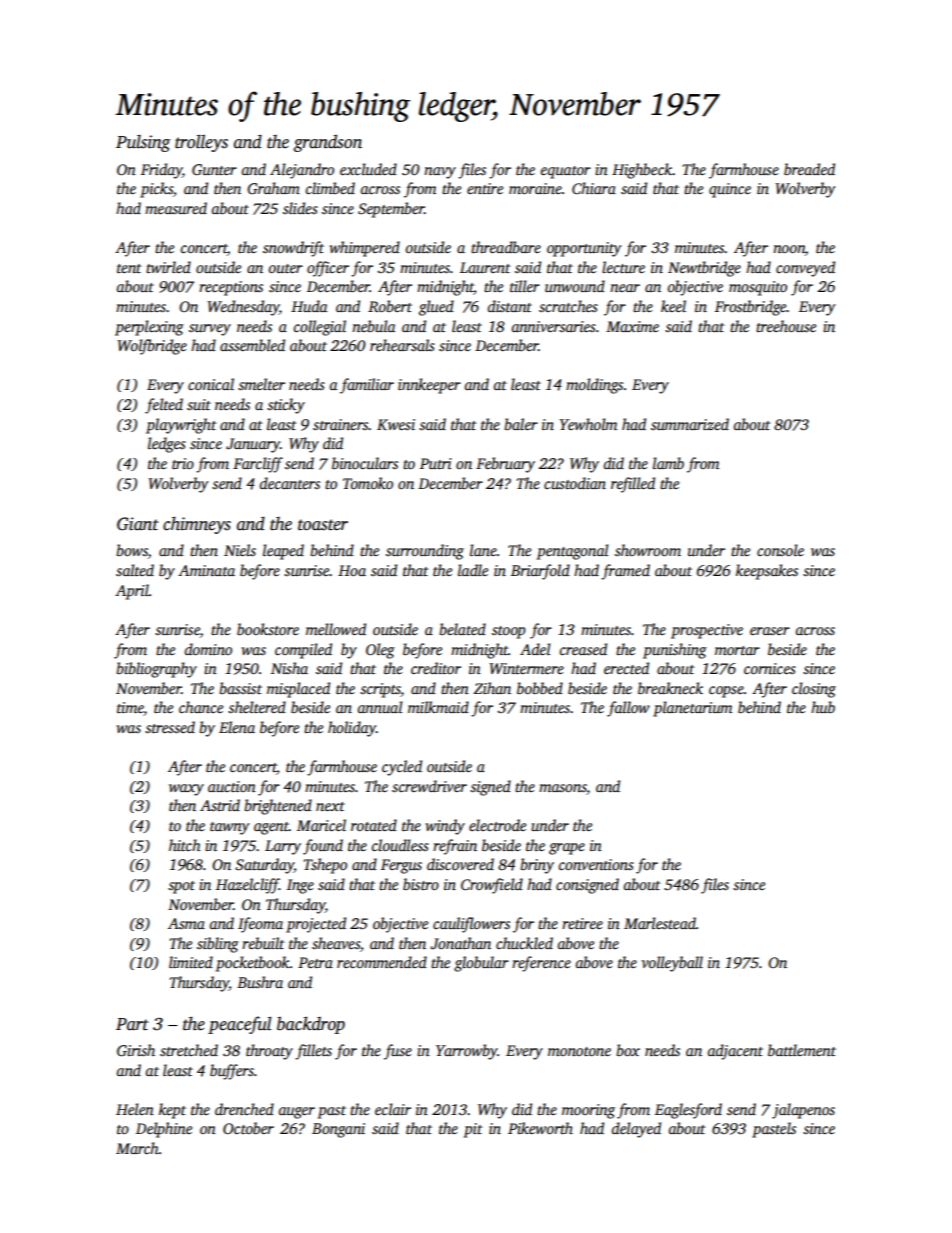 This image has height=1233, width=952. I want to click on lamb, so click(668, 463).
